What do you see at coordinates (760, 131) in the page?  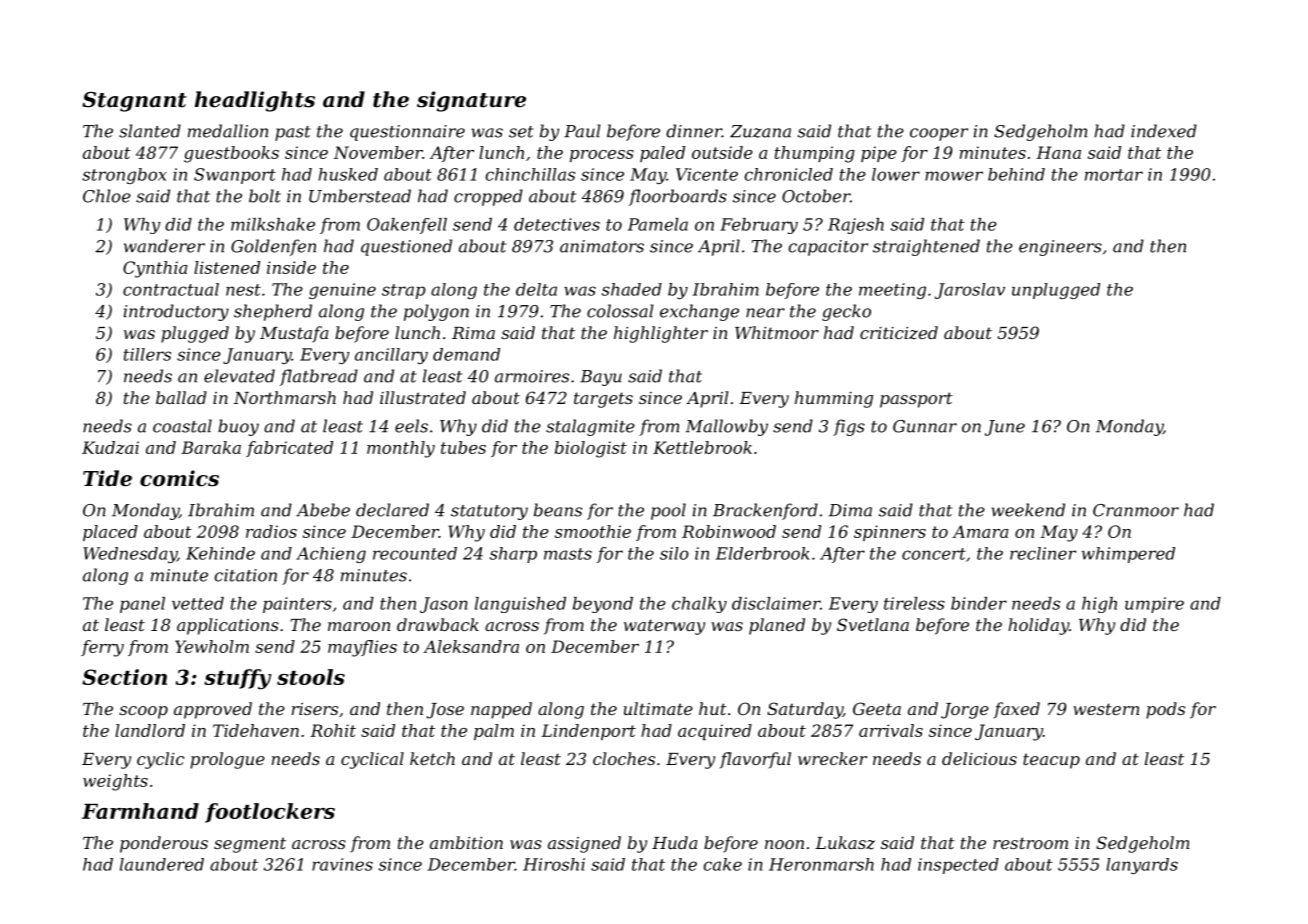 I see `Zuzana` at bounding box center [760, 131].
